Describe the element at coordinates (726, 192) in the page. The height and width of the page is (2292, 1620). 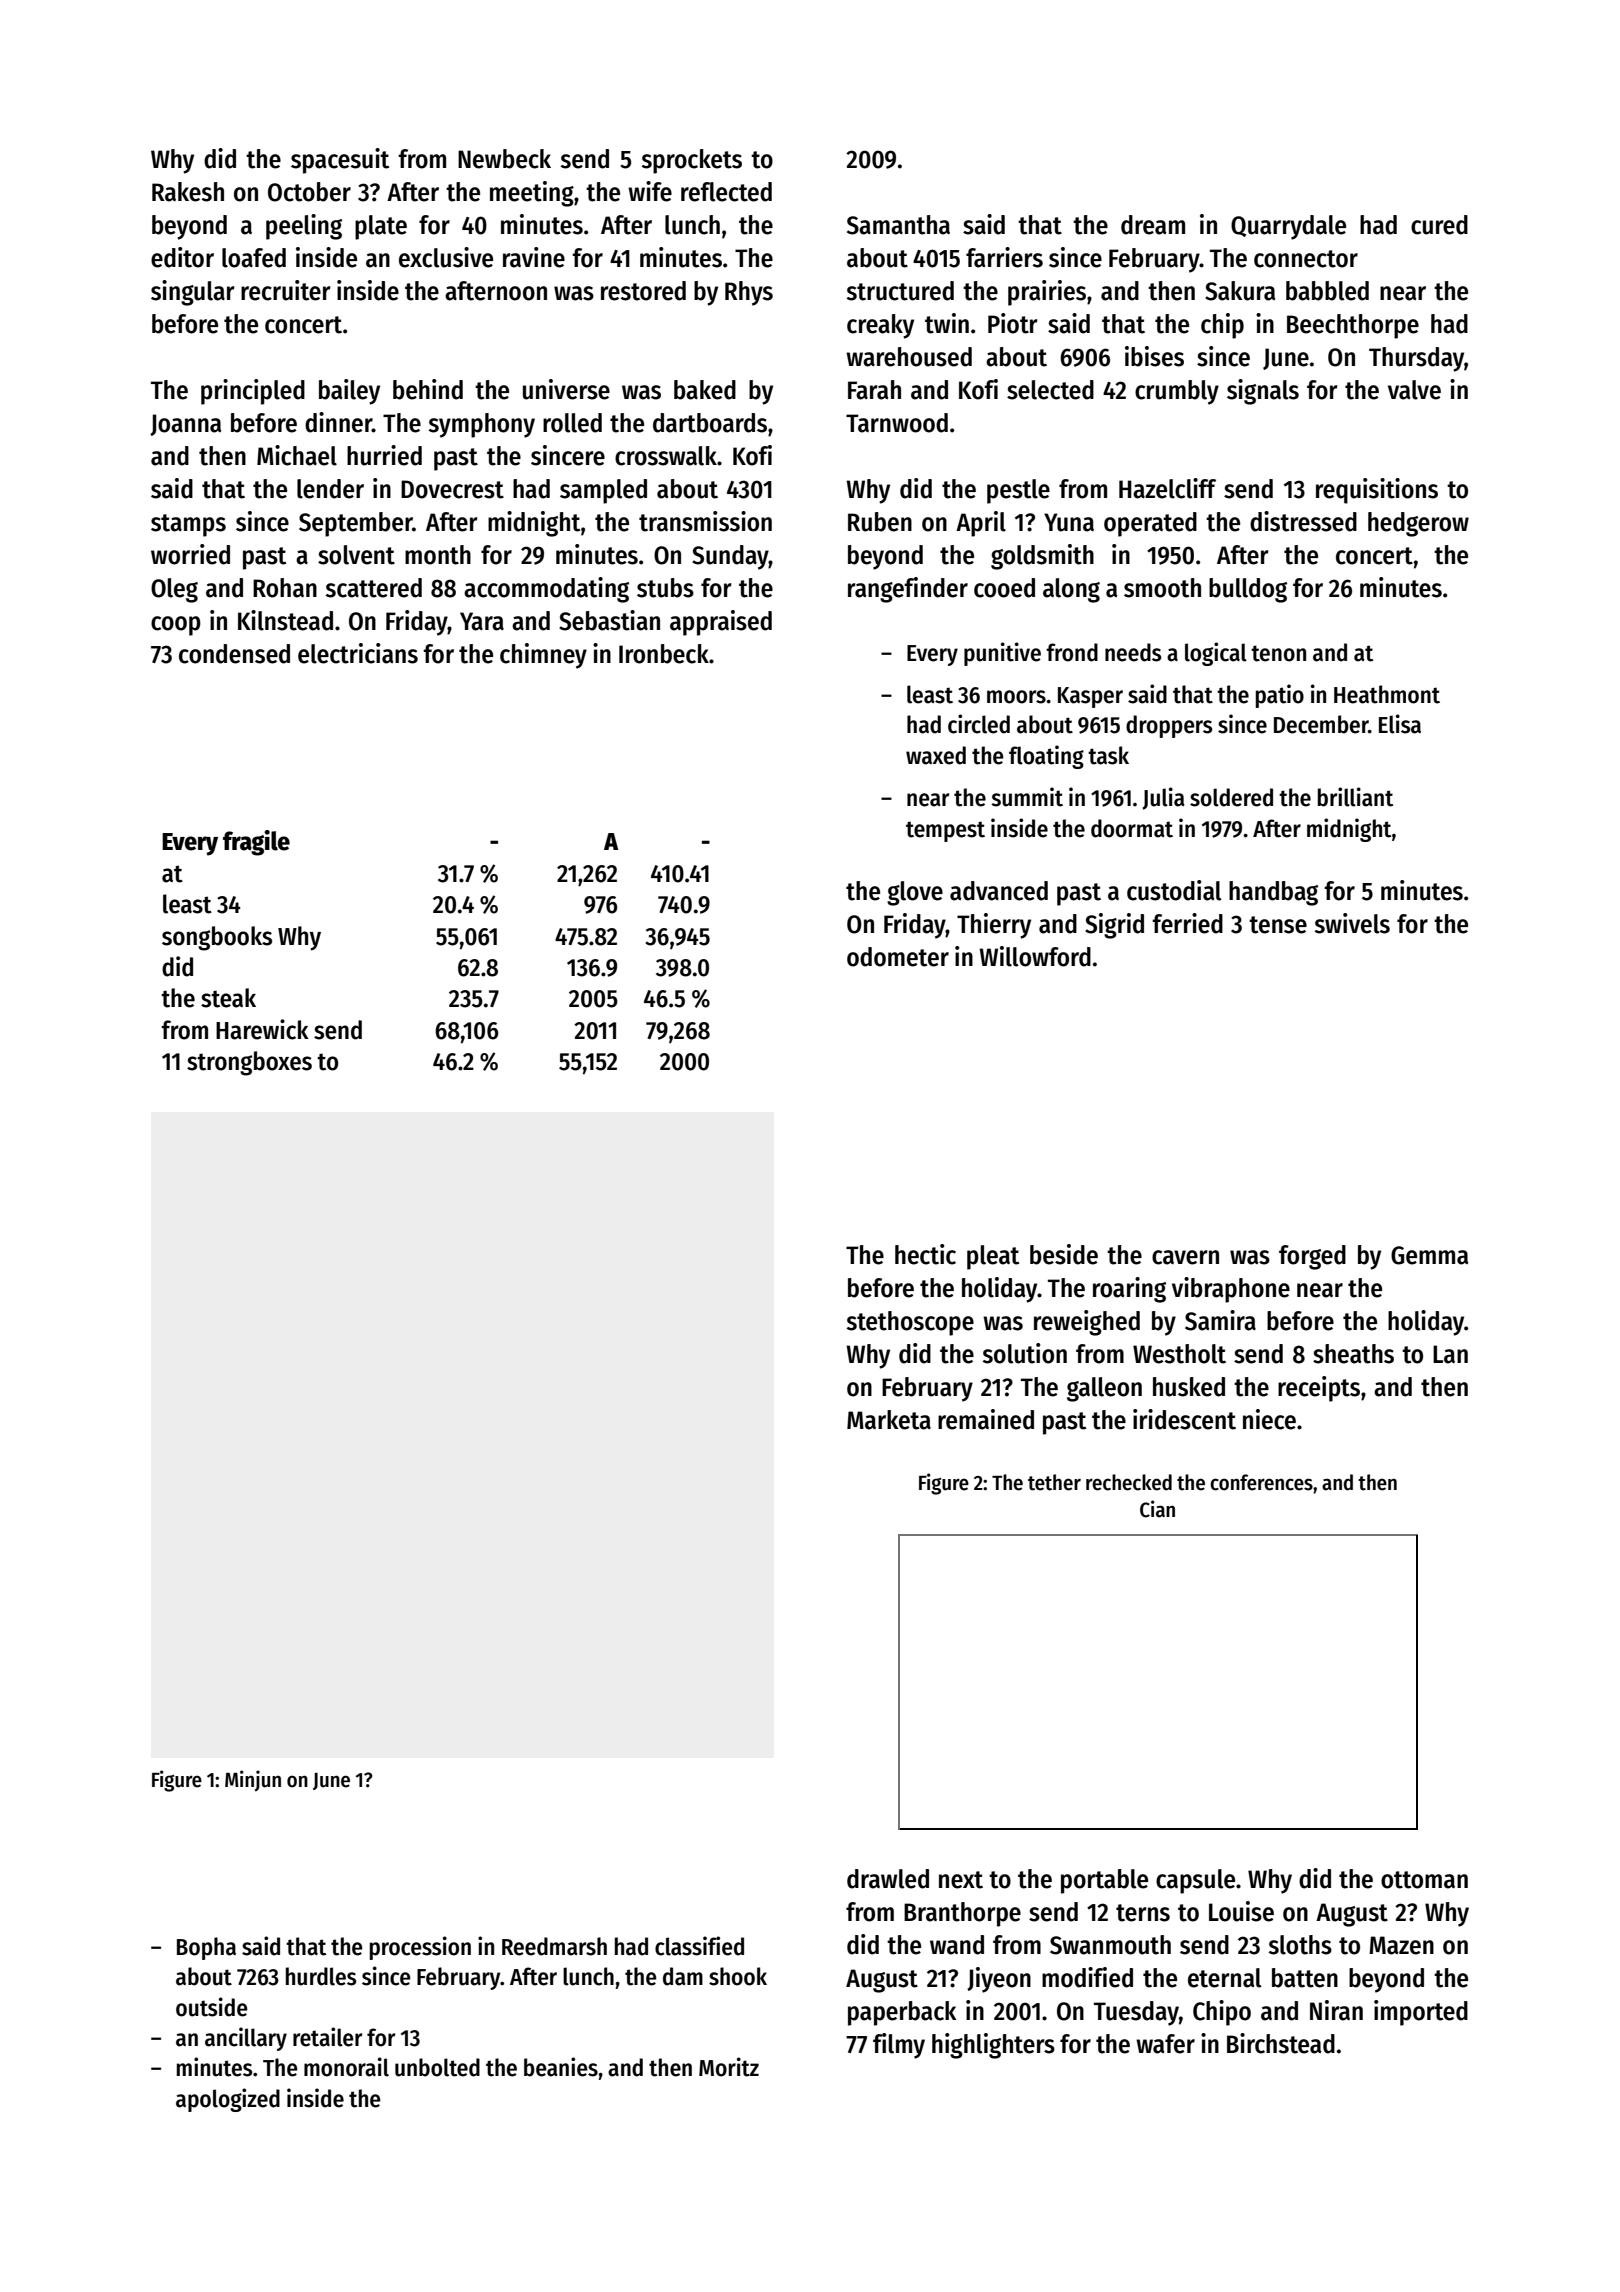
I see `reflected` at that location.
